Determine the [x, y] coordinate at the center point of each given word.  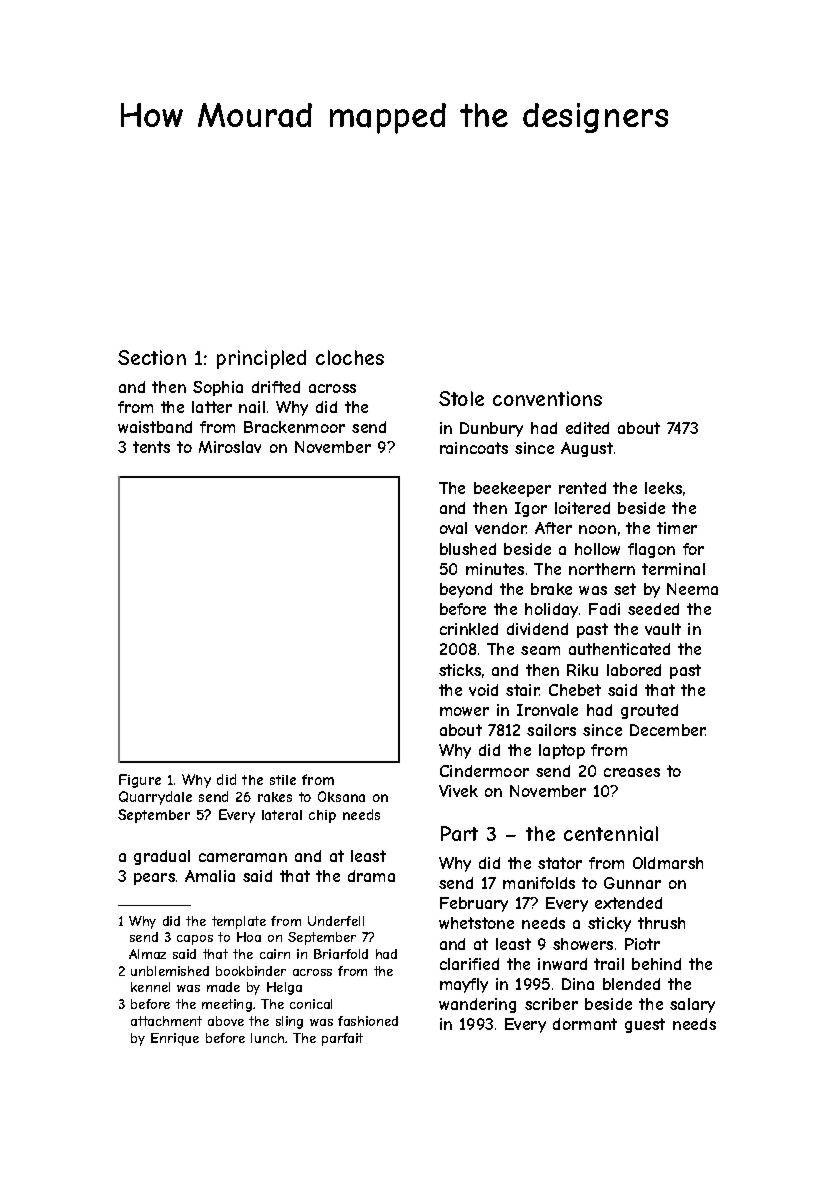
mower [464, 711]
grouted [649, 711]
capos [195, 940]
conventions [547, 398]
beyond [466, 590]
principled [261, 359]
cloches [350, 357]
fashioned [368, 1021]
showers [583, 944]
